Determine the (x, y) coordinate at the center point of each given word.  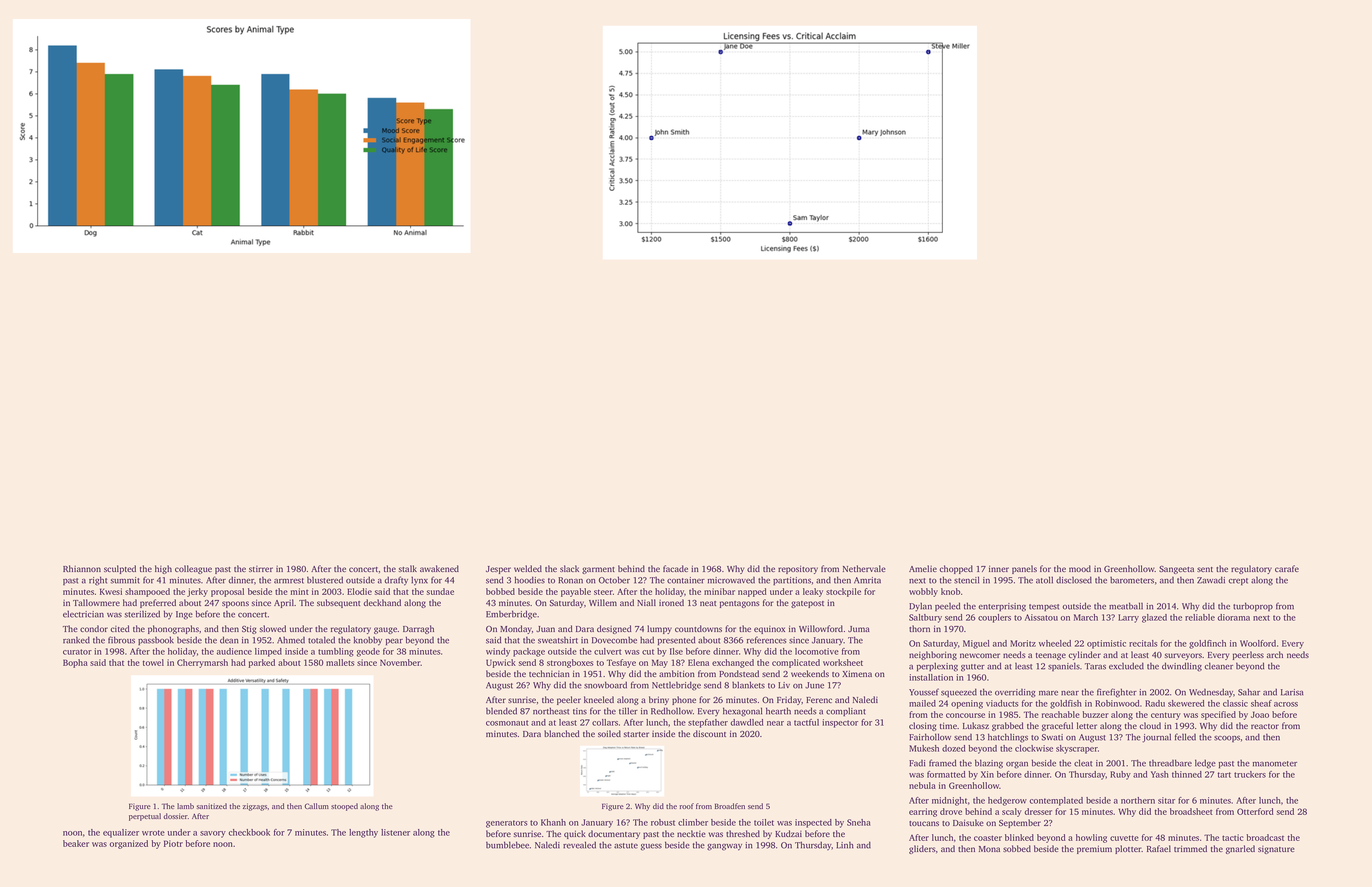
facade (675, 568)
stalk (408, 568)
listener (395, 832)
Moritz (1023, 643)
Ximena (857, 673)
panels (1024, 569)
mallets (340, 662)
